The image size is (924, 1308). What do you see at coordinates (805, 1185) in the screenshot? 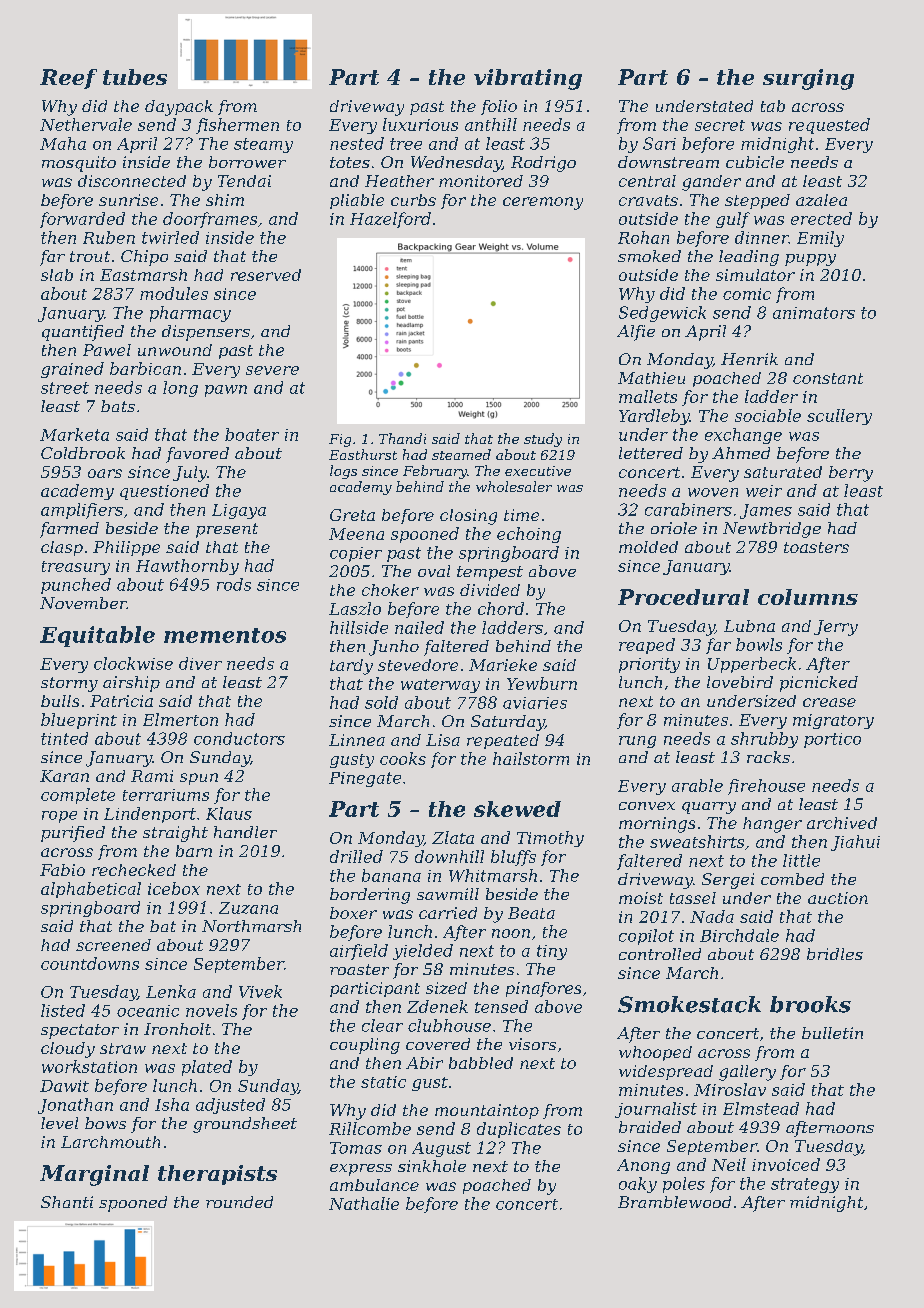
I see `strategy` at bounding box center [805, 1185].
